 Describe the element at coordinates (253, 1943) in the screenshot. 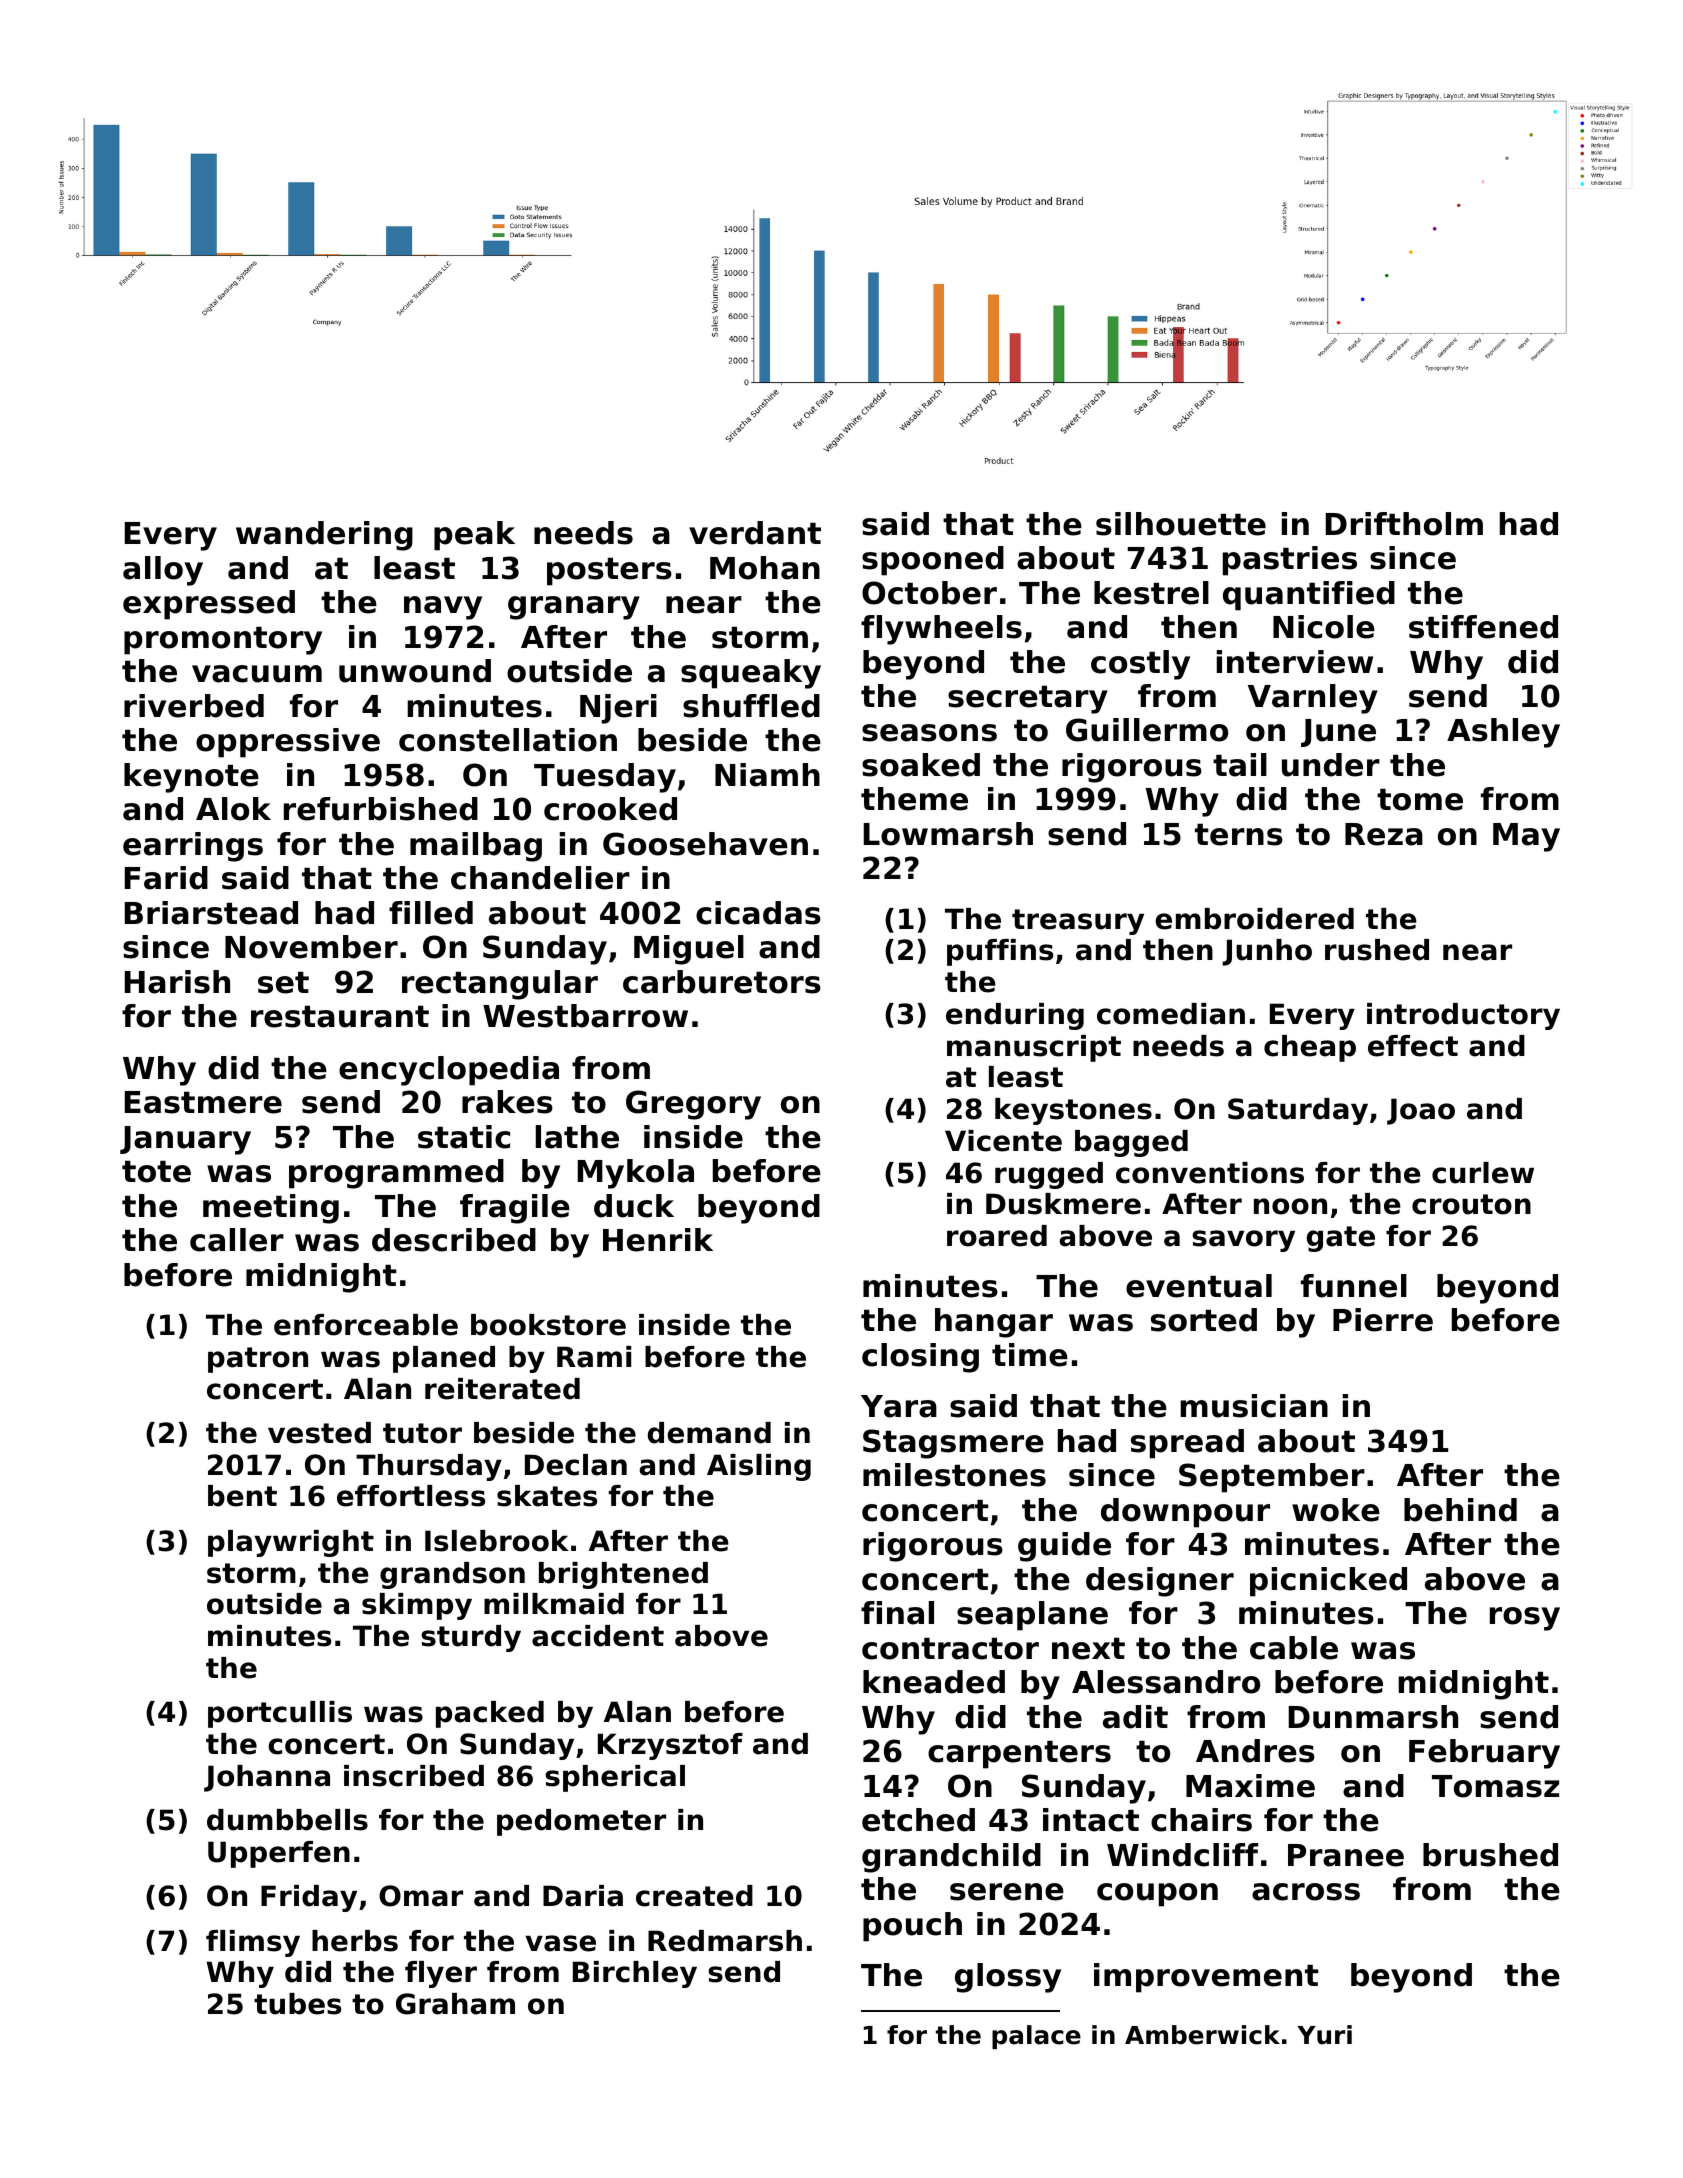

I see `flimsy` at that location.
